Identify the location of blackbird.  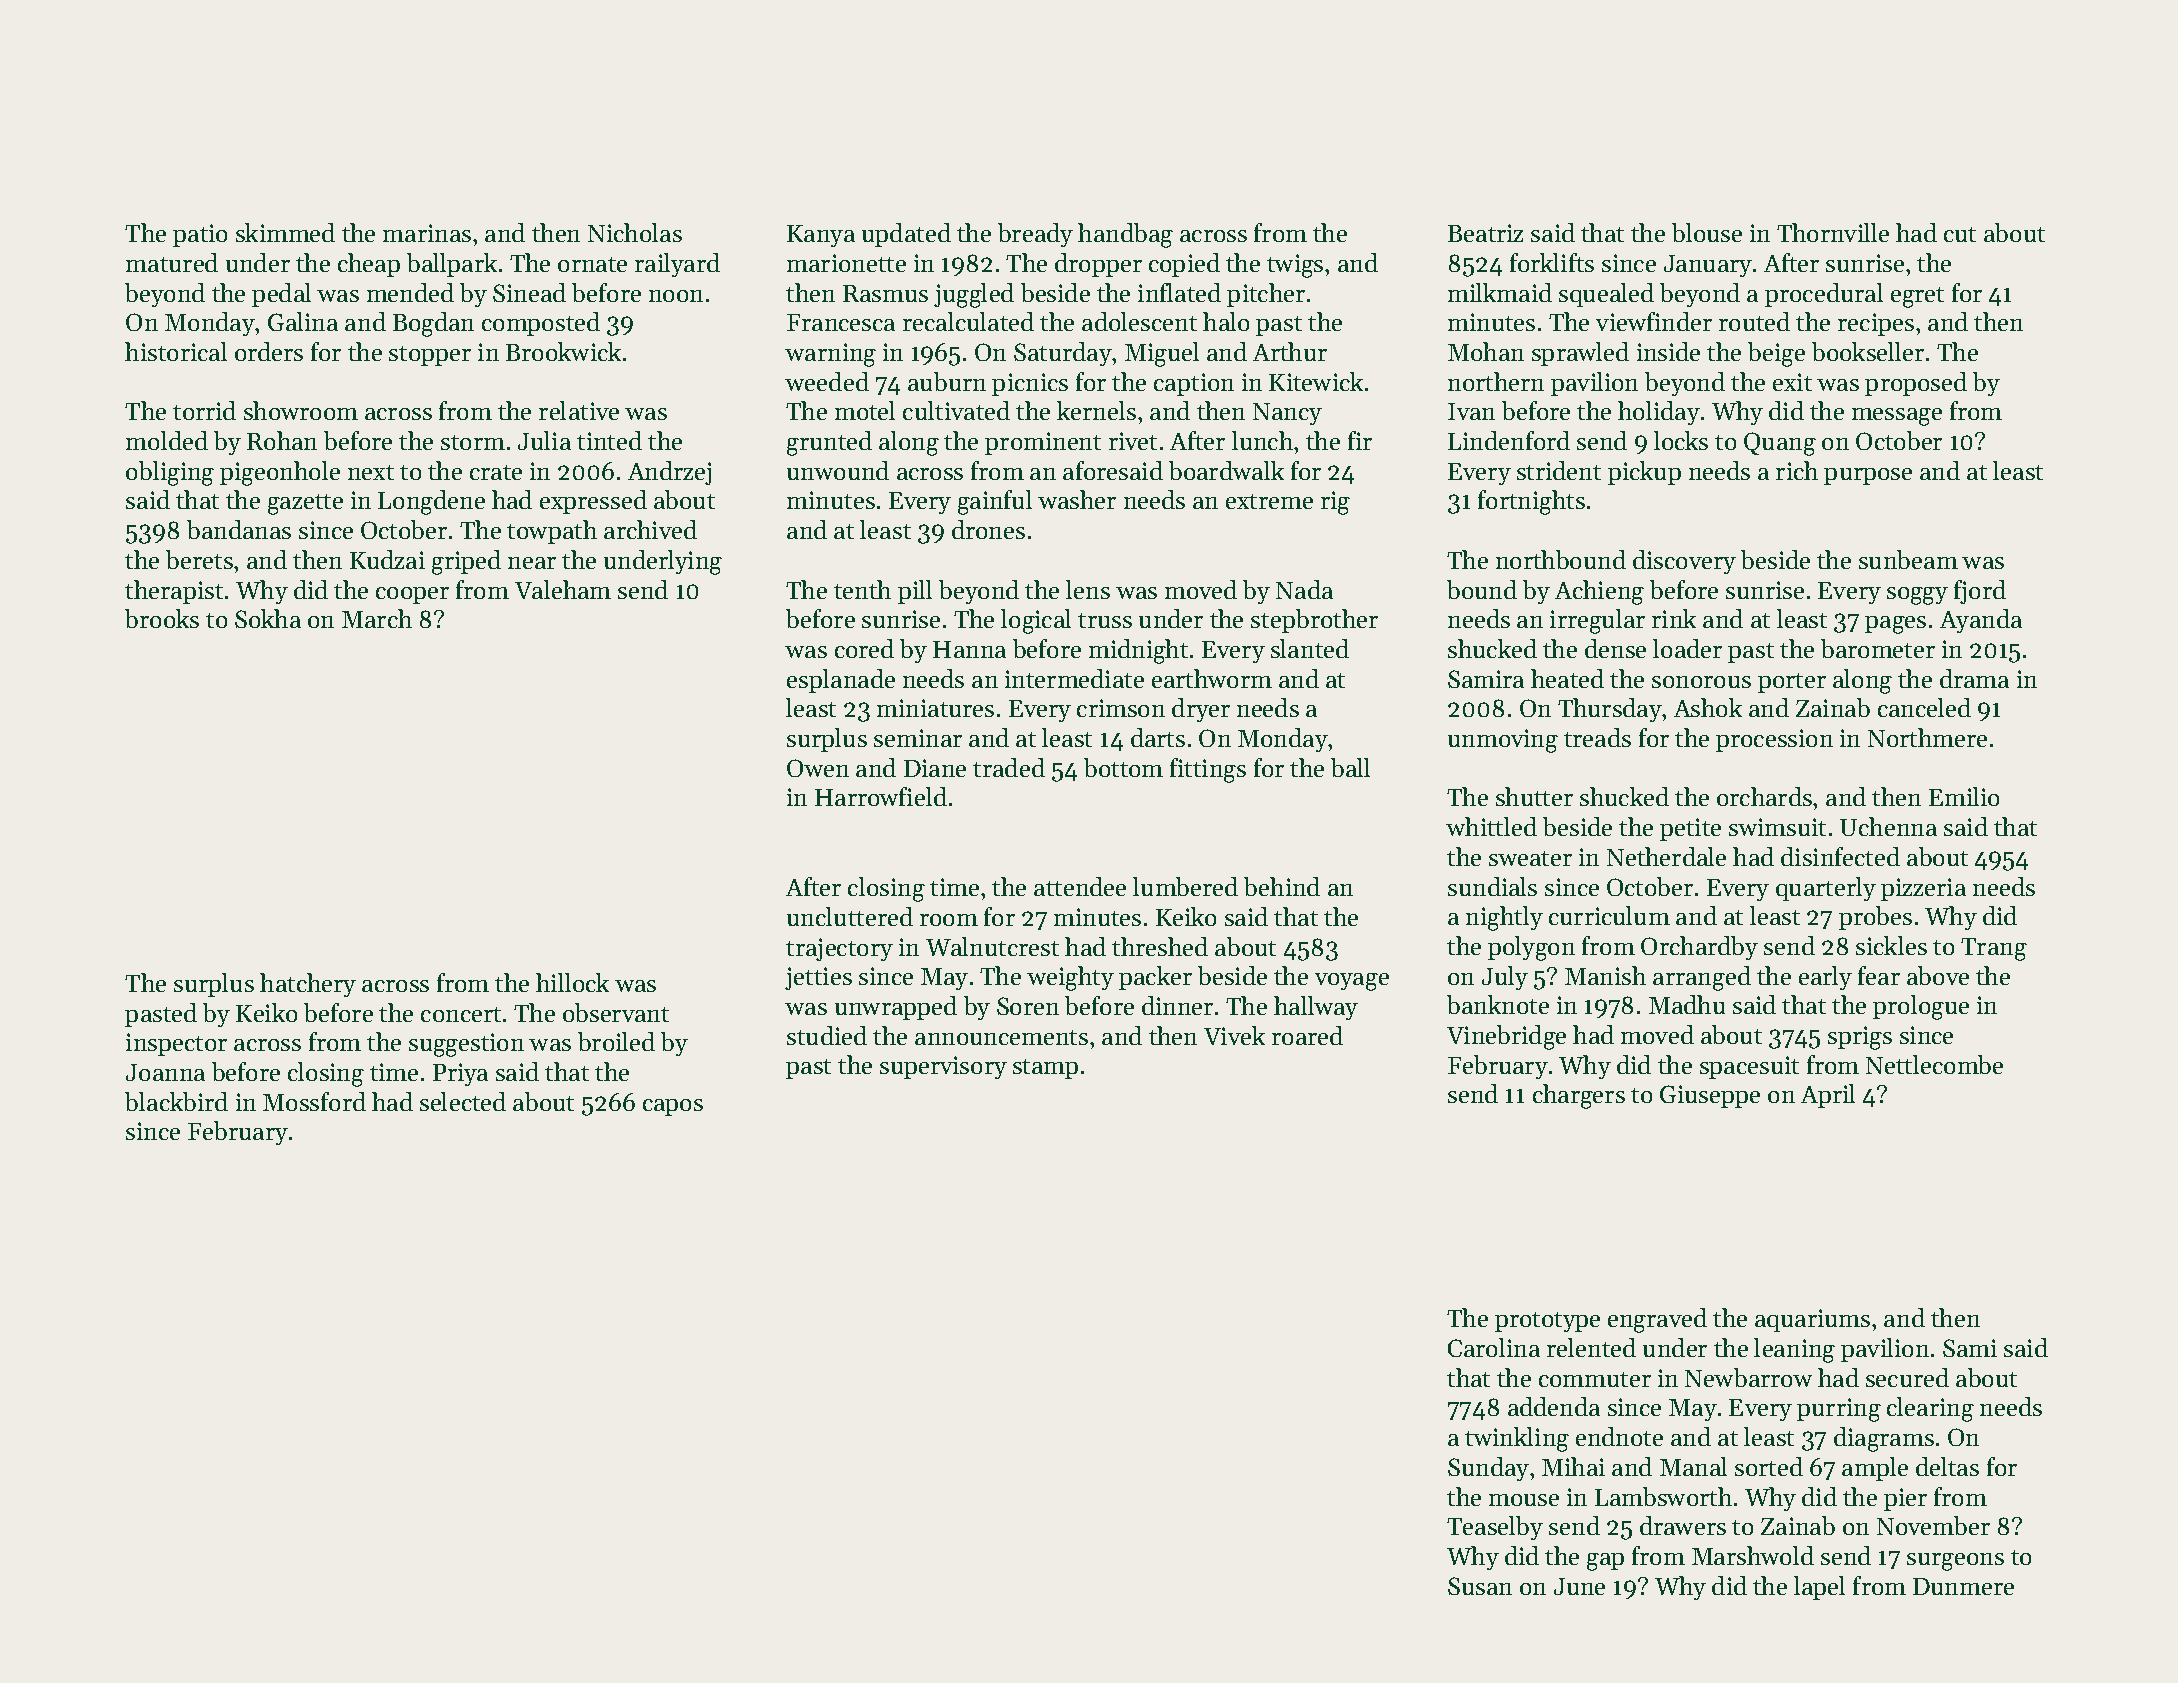
(176, 1101).
